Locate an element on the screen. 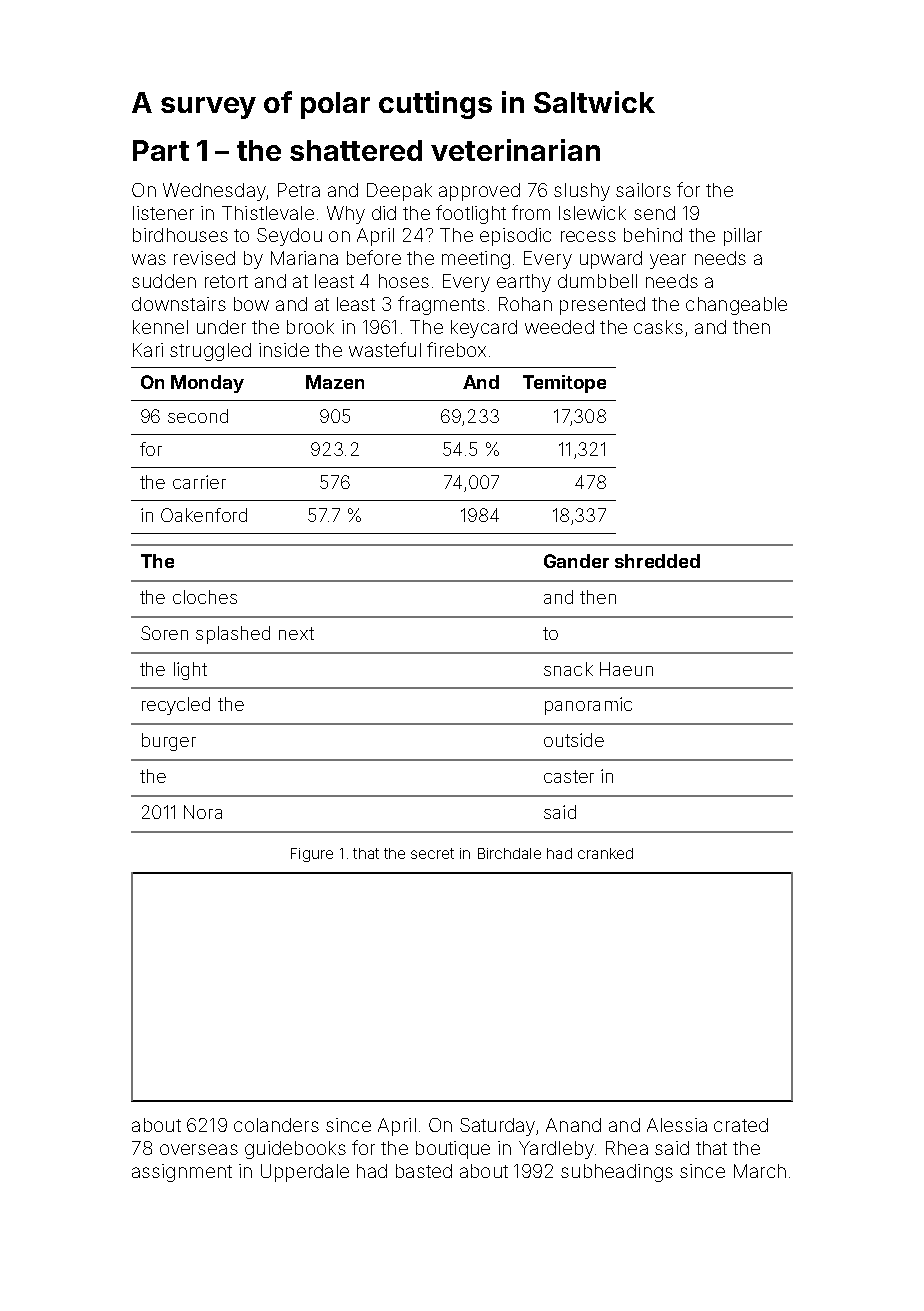 The width and height of the screenshot is (924, 1311). pillar is located at coordinates (743, 237).
